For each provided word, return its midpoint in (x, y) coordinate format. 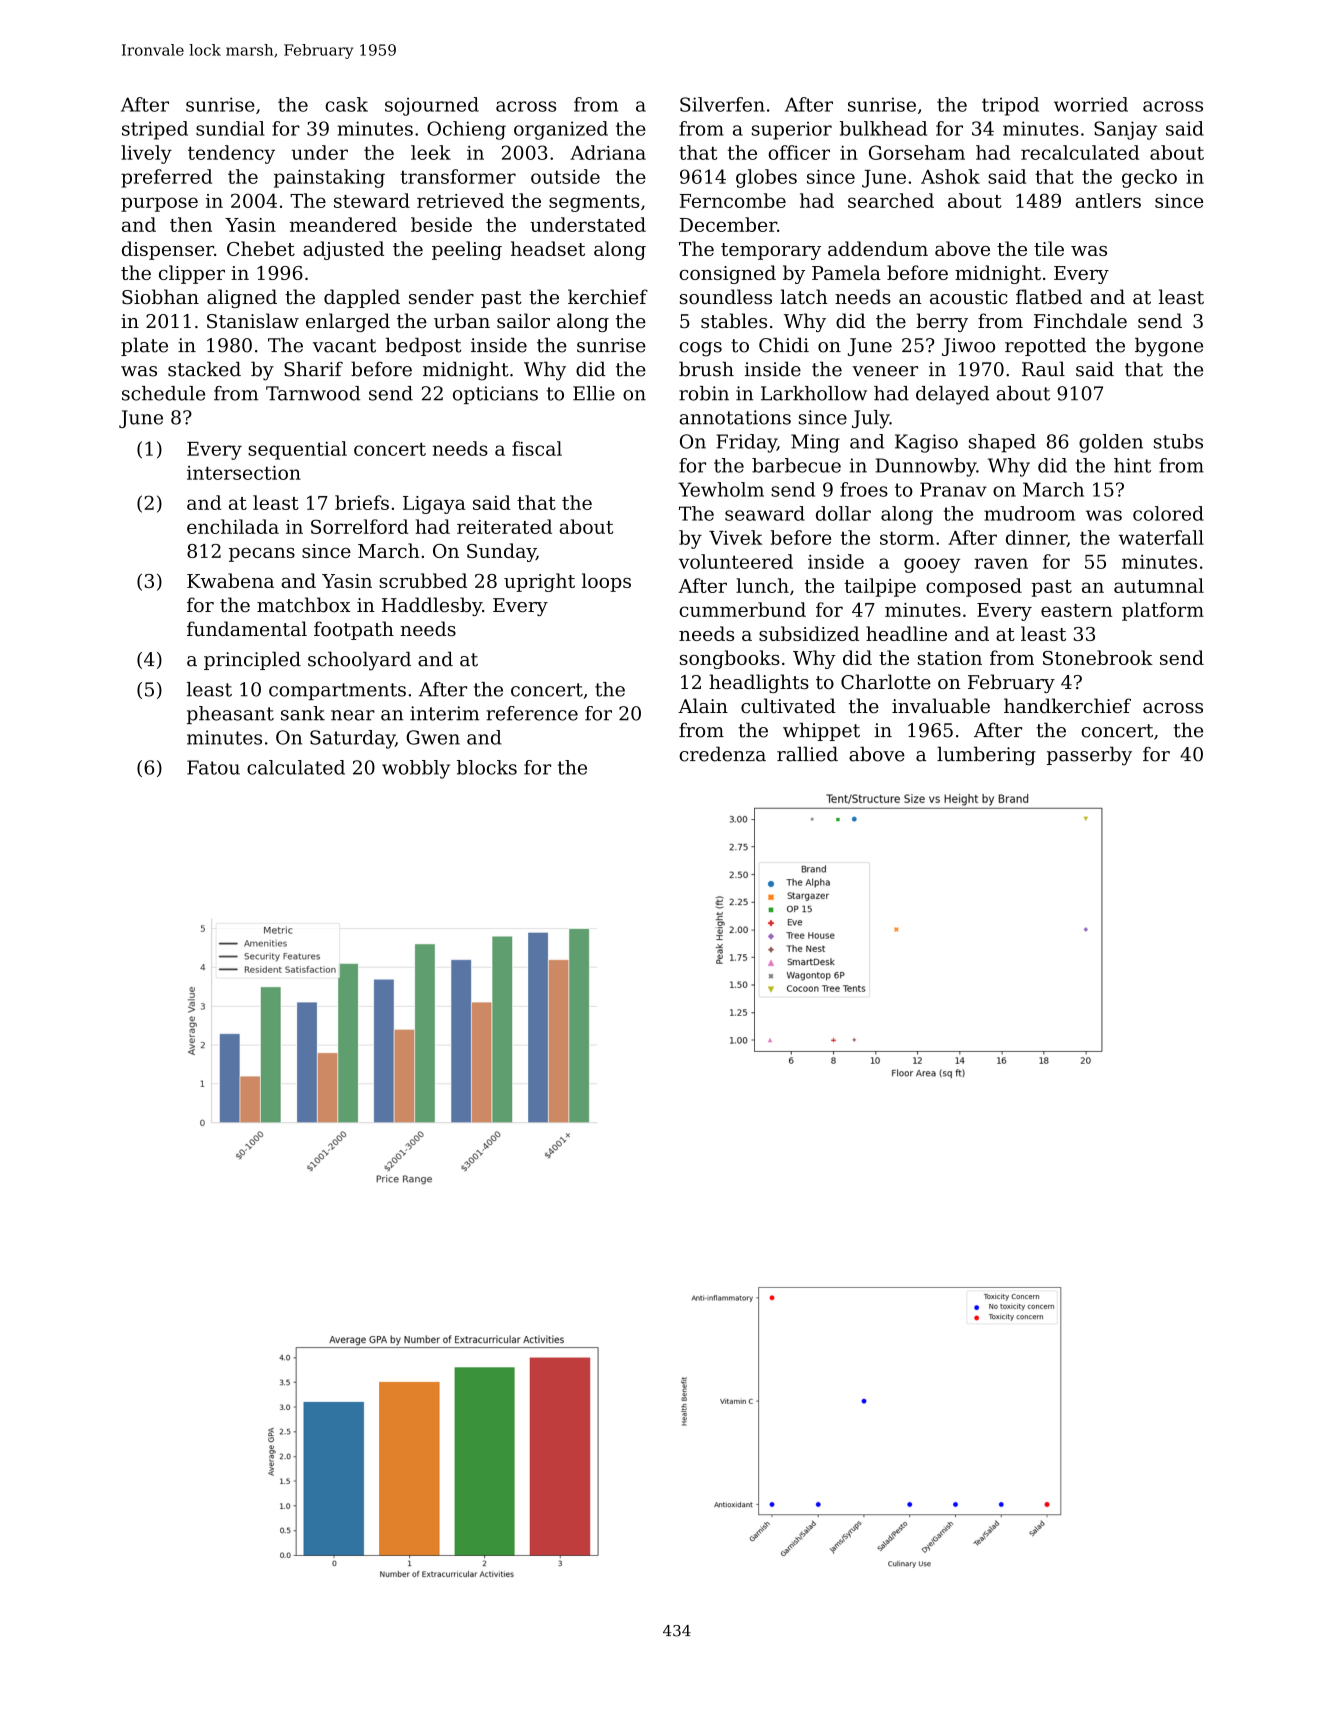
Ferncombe (733, 200)
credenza (722, 754)
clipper (192, 274)
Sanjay (1125, 130)
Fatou (213, 767)
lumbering (986, 756)
